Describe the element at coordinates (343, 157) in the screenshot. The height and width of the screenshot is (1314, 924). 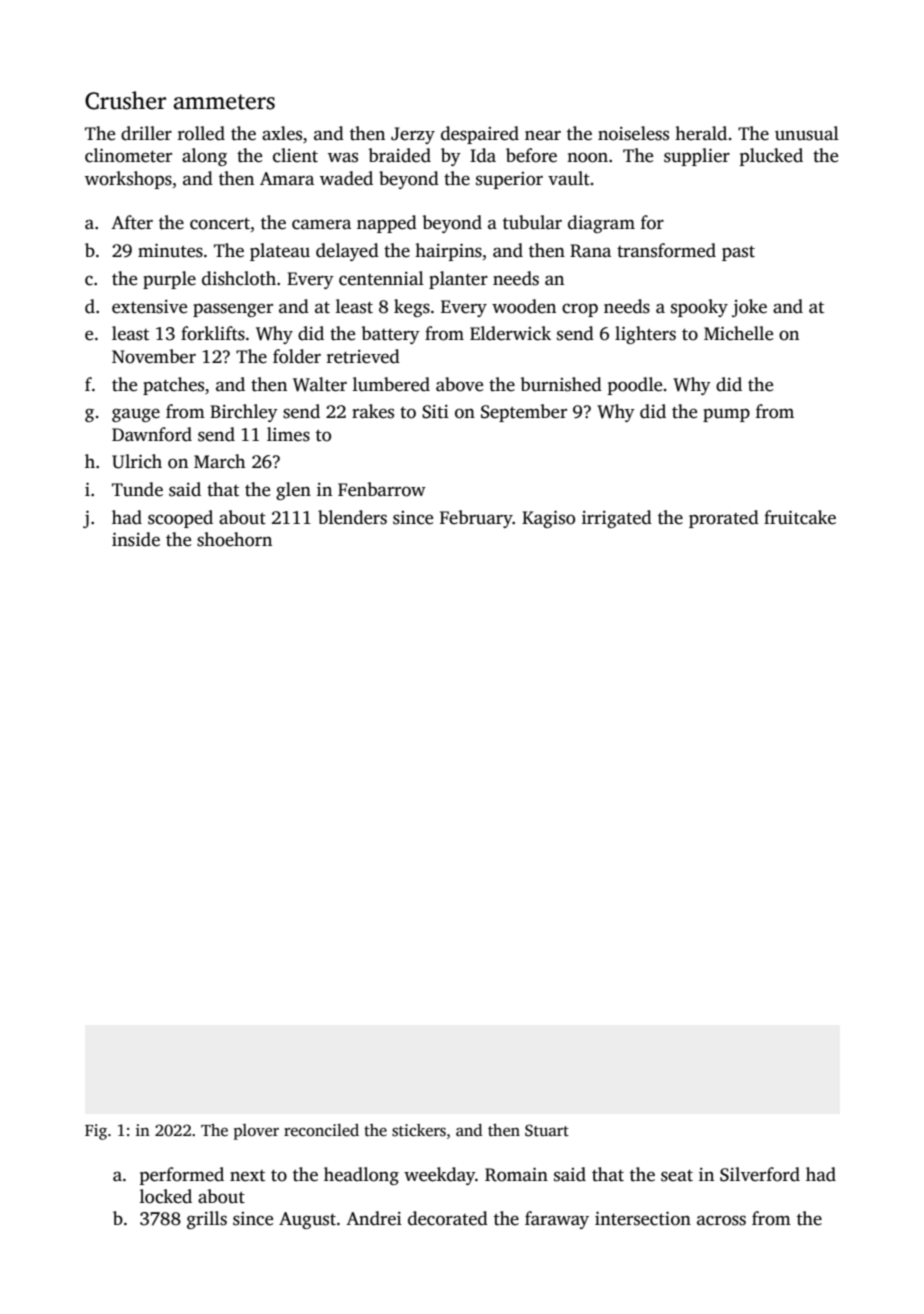
I see `was` at that location.
